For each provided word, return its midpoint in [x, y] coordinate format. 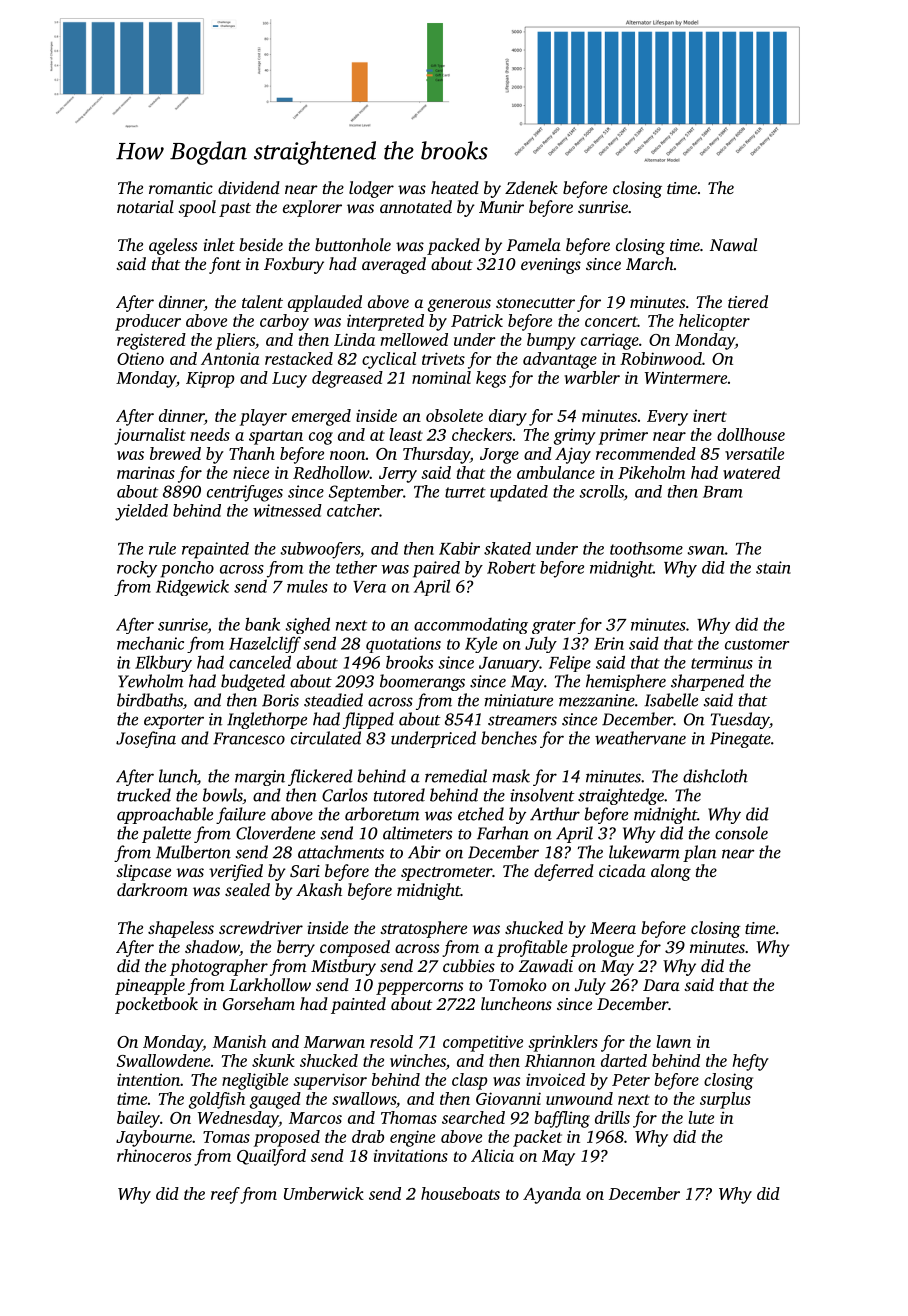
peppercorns [420, 988]
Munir [501, 207]
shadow [212, 946]
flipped [368, 720]
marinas [146, 472]
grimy [575, 437]
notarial [145, 206]
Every [667, 418]
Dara [661, 985]
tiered [748, 301]
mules [307, 586]
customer [757, 644]
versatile [754, 453]
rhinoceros [154, 1155]
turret [465, 492]
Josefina [146, 739]
